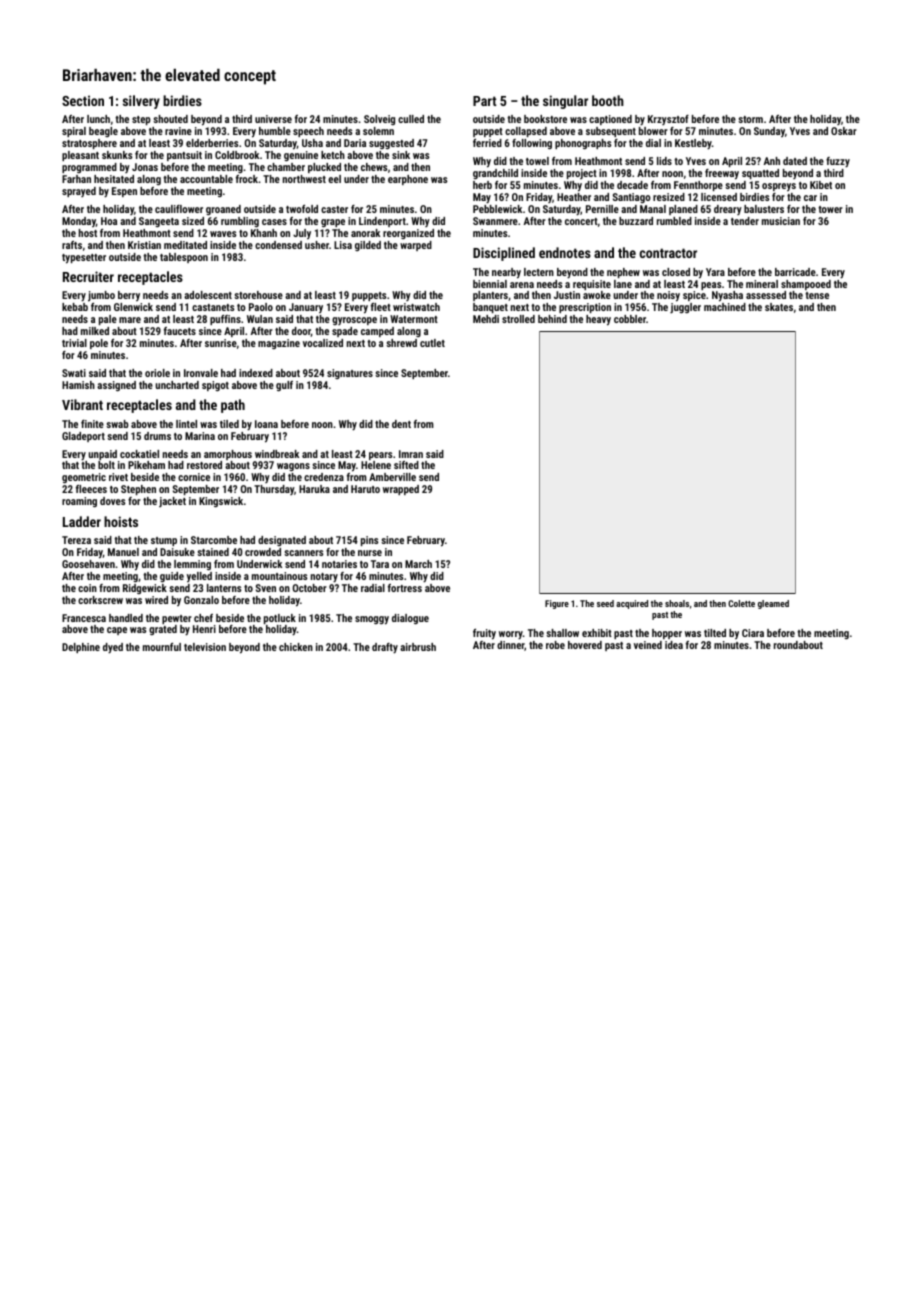  What do you see at coordinates (103, 132) in the screenshot?
I see `beagle` at bounding box center [103, 132].
